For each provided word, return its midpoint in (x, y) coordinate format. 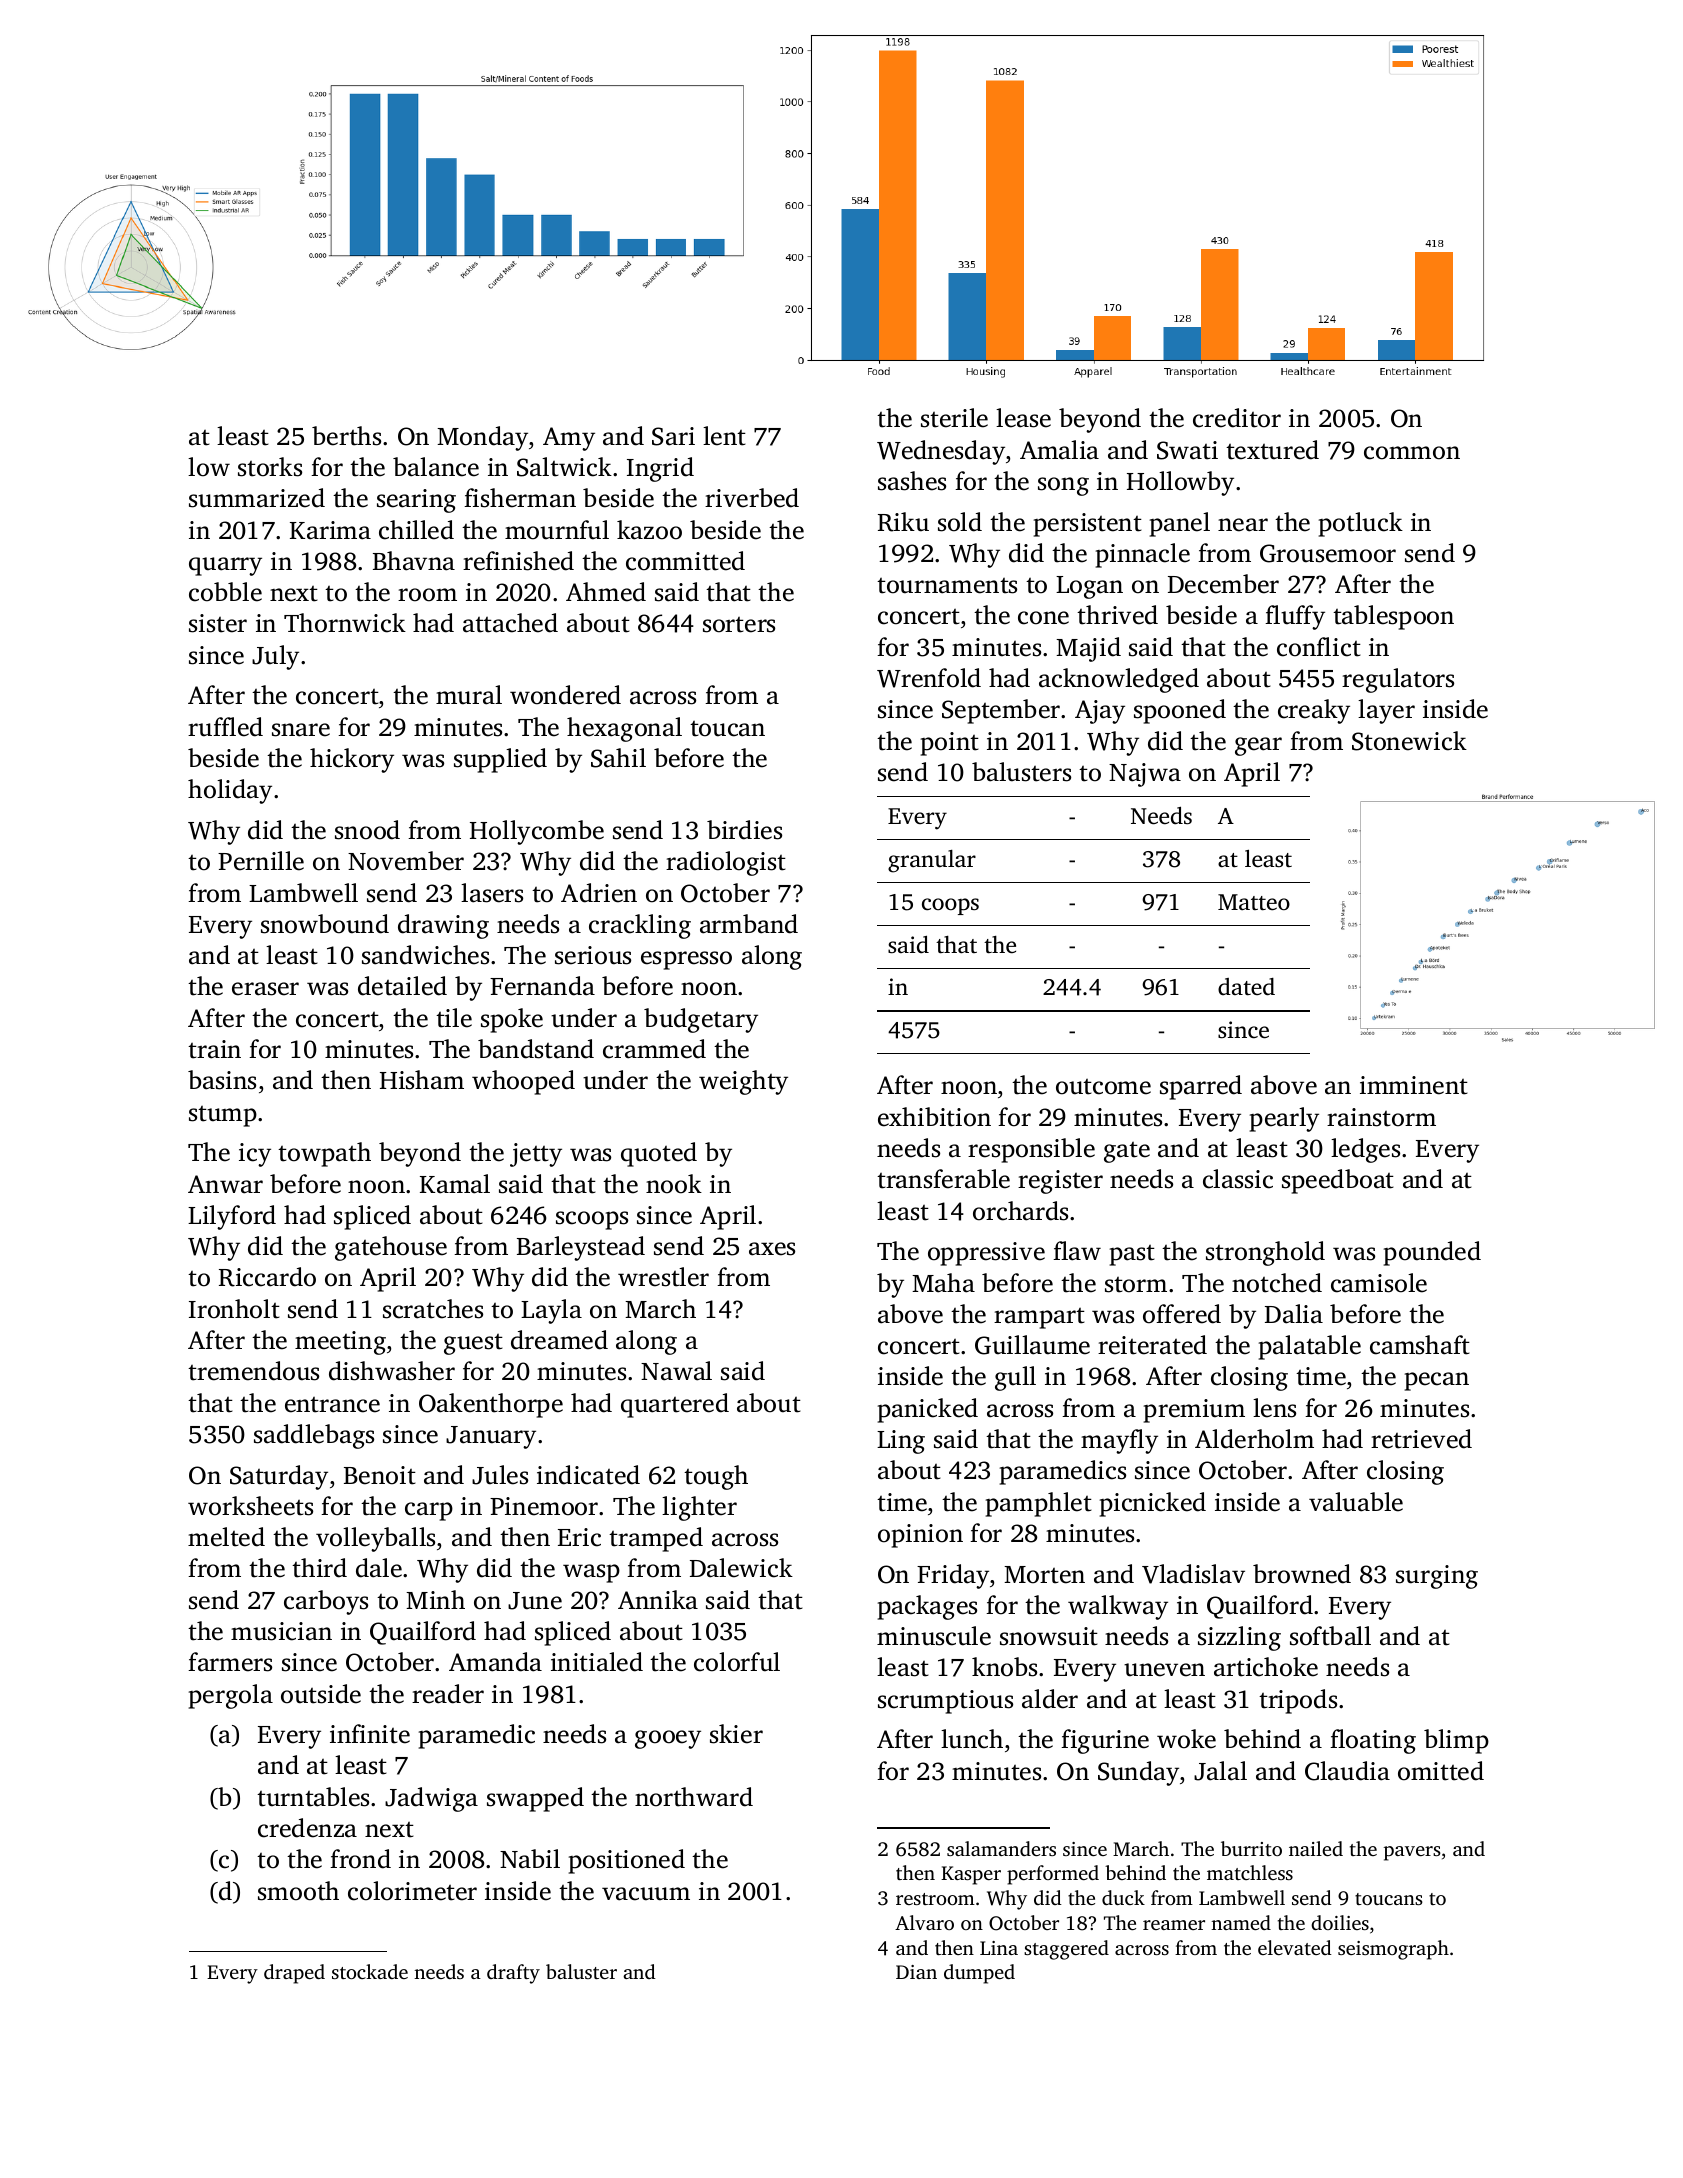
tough (716, 1477)
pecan (1437, 1381)
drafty (513, 1974)
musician (281, 1631)
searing (416, 501)
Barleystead (581, 1248)
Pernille (261, 861)
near (1243, 525)
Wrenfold (929, 678)
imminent (1414, 1085)
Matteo (1254, 902)
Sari (673, 436)
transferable (943, 1179)
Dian (916, 1972)
